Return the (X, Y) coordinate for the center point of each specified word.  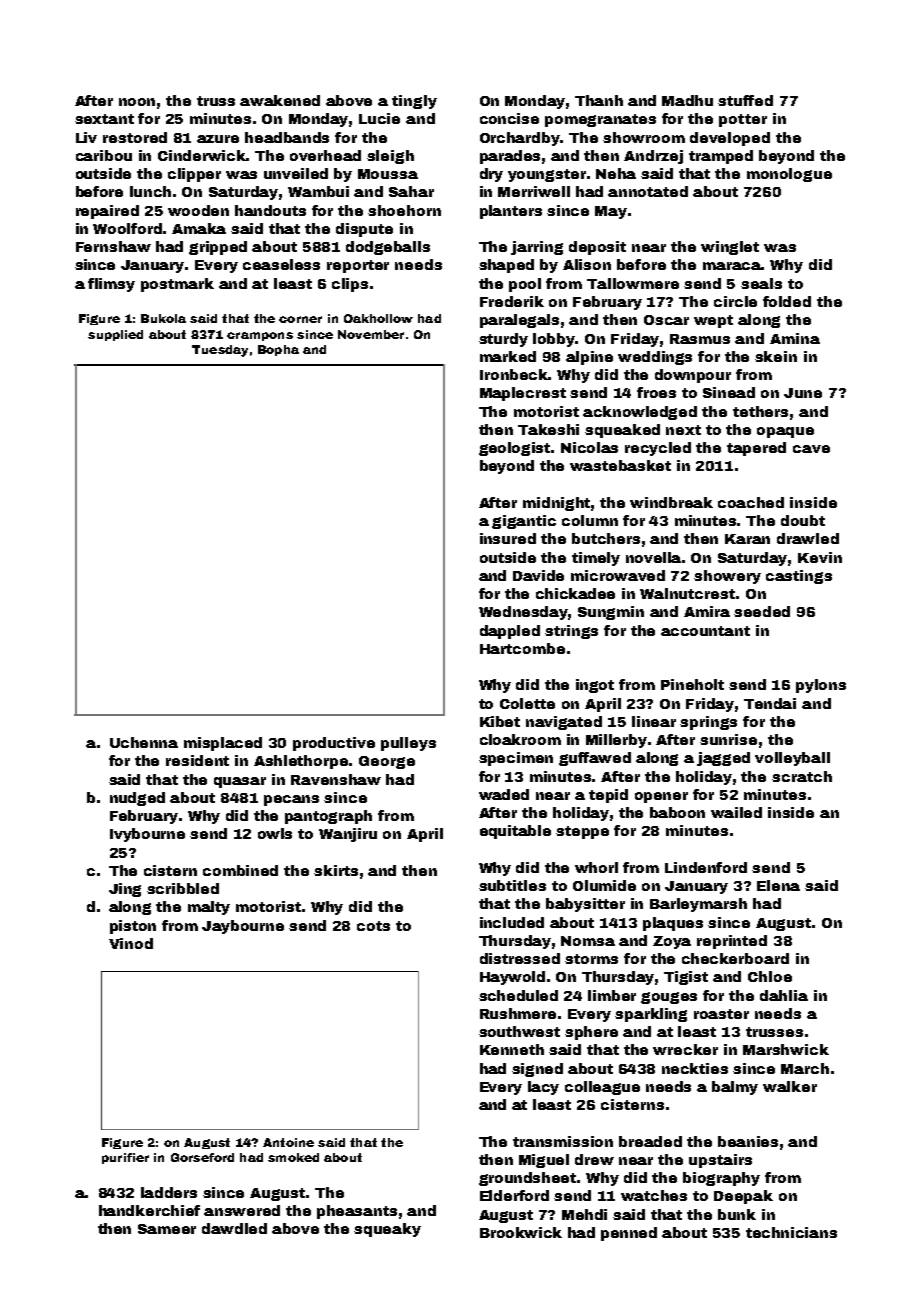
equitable (515, 832)
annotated (648, 191)
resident (197, 760)
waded (504, 794)
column (590, 520)
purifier (125, 1158)
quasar (240, 782)
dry (491, 175)
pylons (821, 686)
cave (811, 449)
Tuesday (220, 351)
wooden (198, 210)
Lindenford (706, 867)
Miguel (544, 1161)
